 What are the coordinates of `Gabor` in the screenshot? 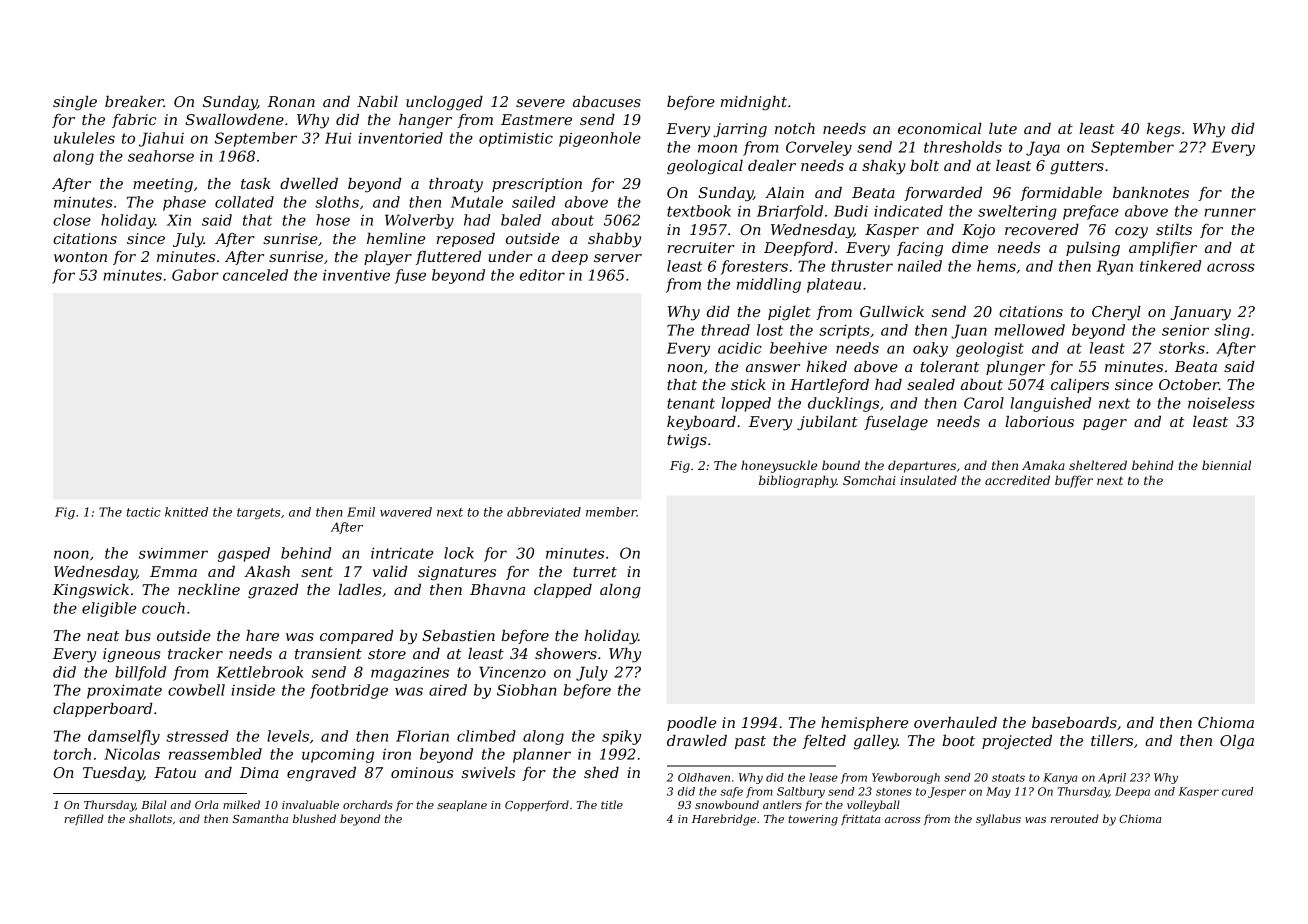 It's located at (195, 275).
